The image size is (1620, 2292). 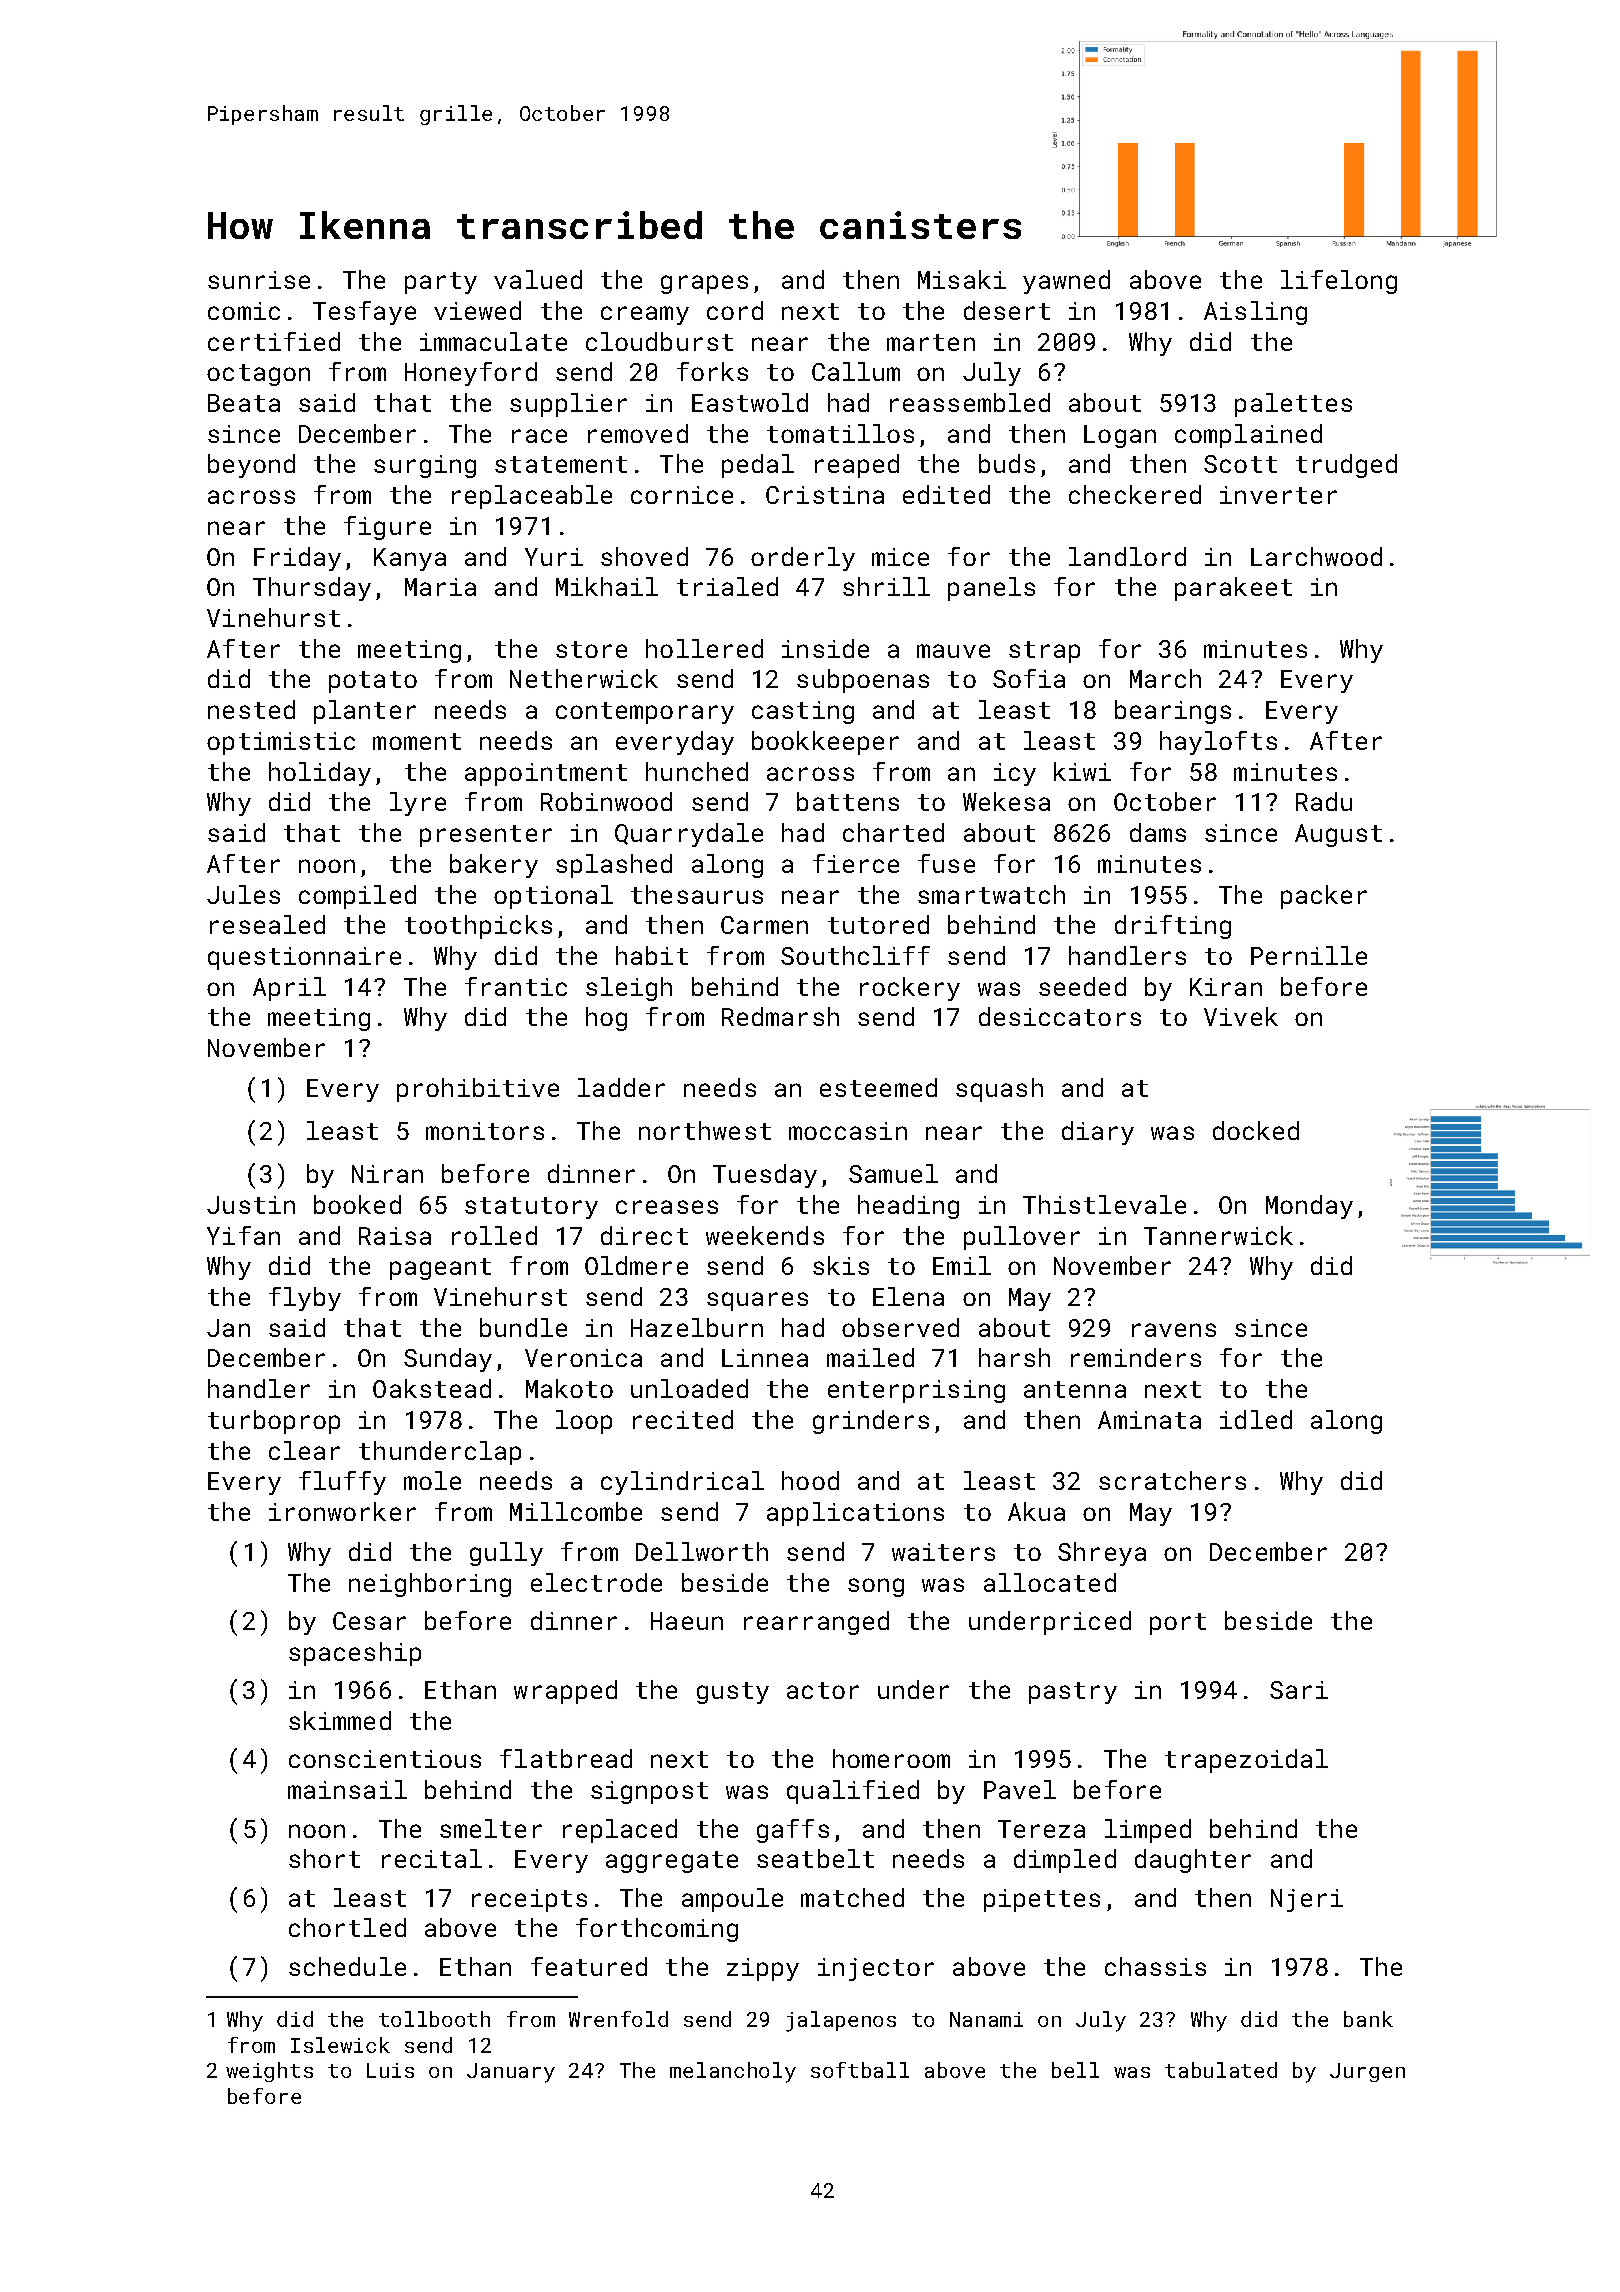 I want to click on wrapped, so click(x=565, y=1692).
